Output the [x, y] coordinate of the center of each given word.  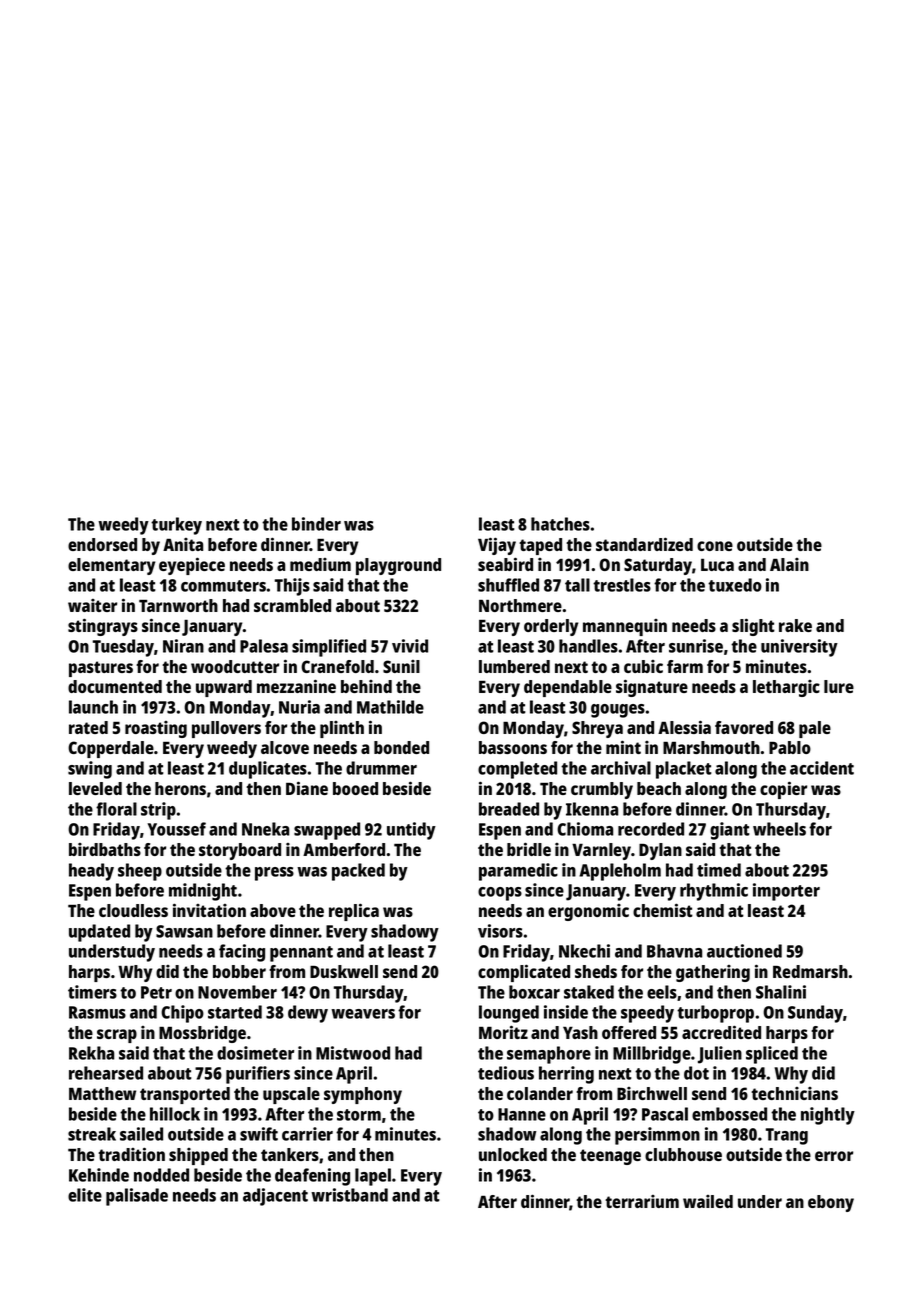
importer [786, 892]
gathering [713, 973]
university [799, 648]
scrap [117, 1036]
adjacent [275, 1197]
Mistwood [353, 1053]
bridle [529, 849]
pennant [301, 954]
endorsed [102, 544]
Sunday [815, 1014]
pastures [101, 669]
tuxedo [735, 585]
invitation [209, 910]
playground [398, 566]
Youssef [177, 829]
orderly [551, 627]
